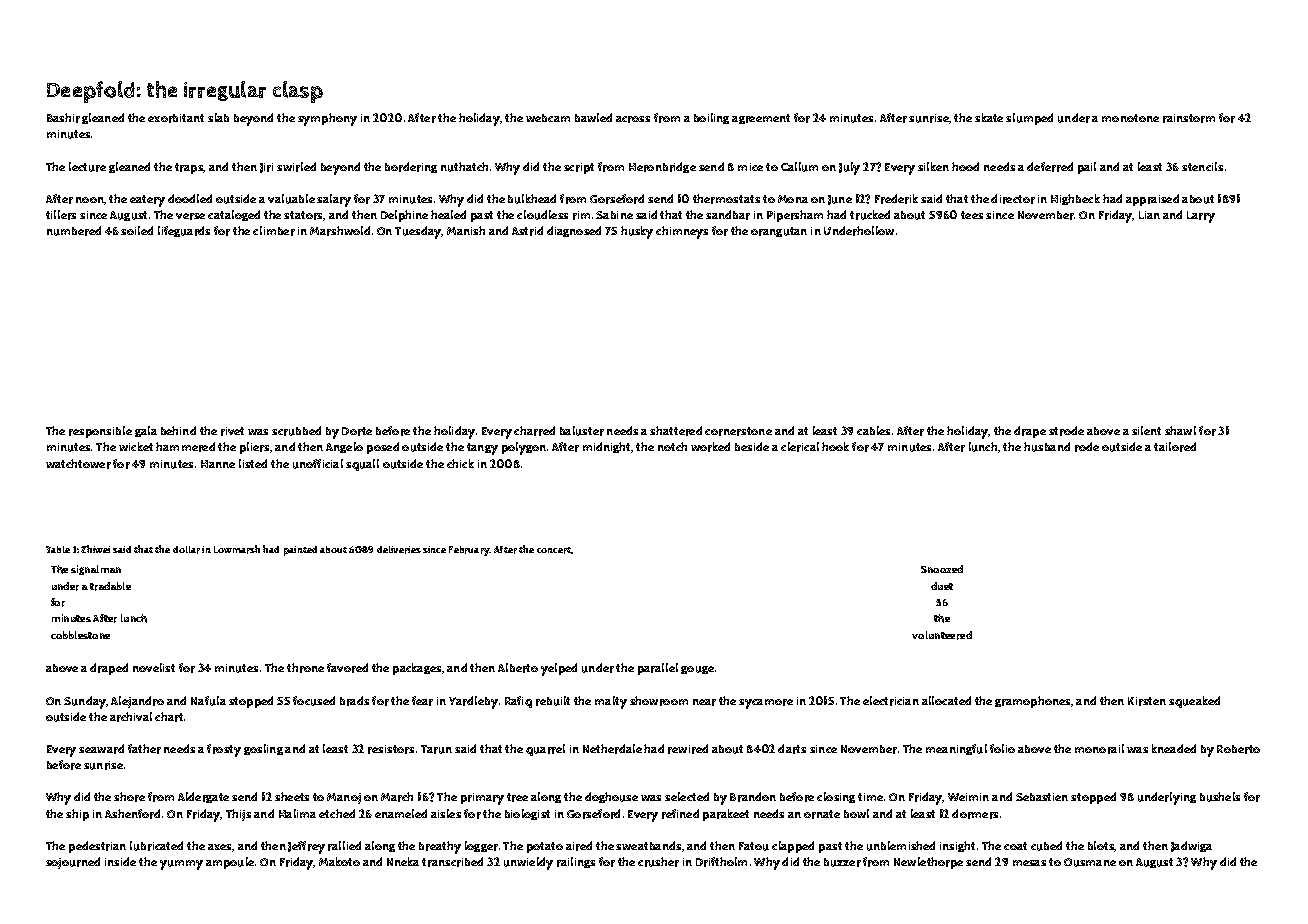  Describe the element at coordinates (218, 464) in the screenshot. I see `Hanne` at that location.
